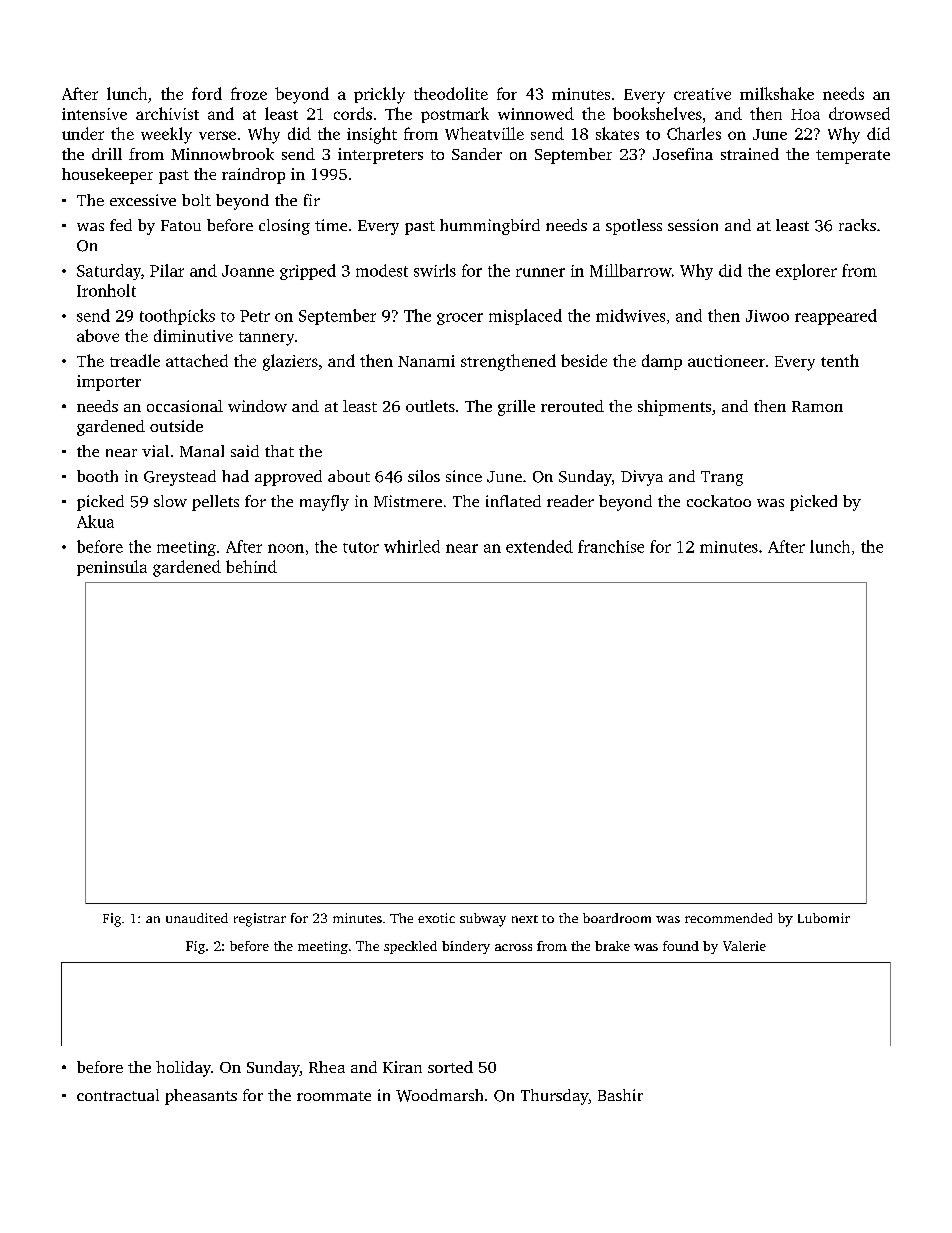  What do you see at coordinates (201, 1097) in the page?
I see `pheasants` at bounding box center [201, 1097].
